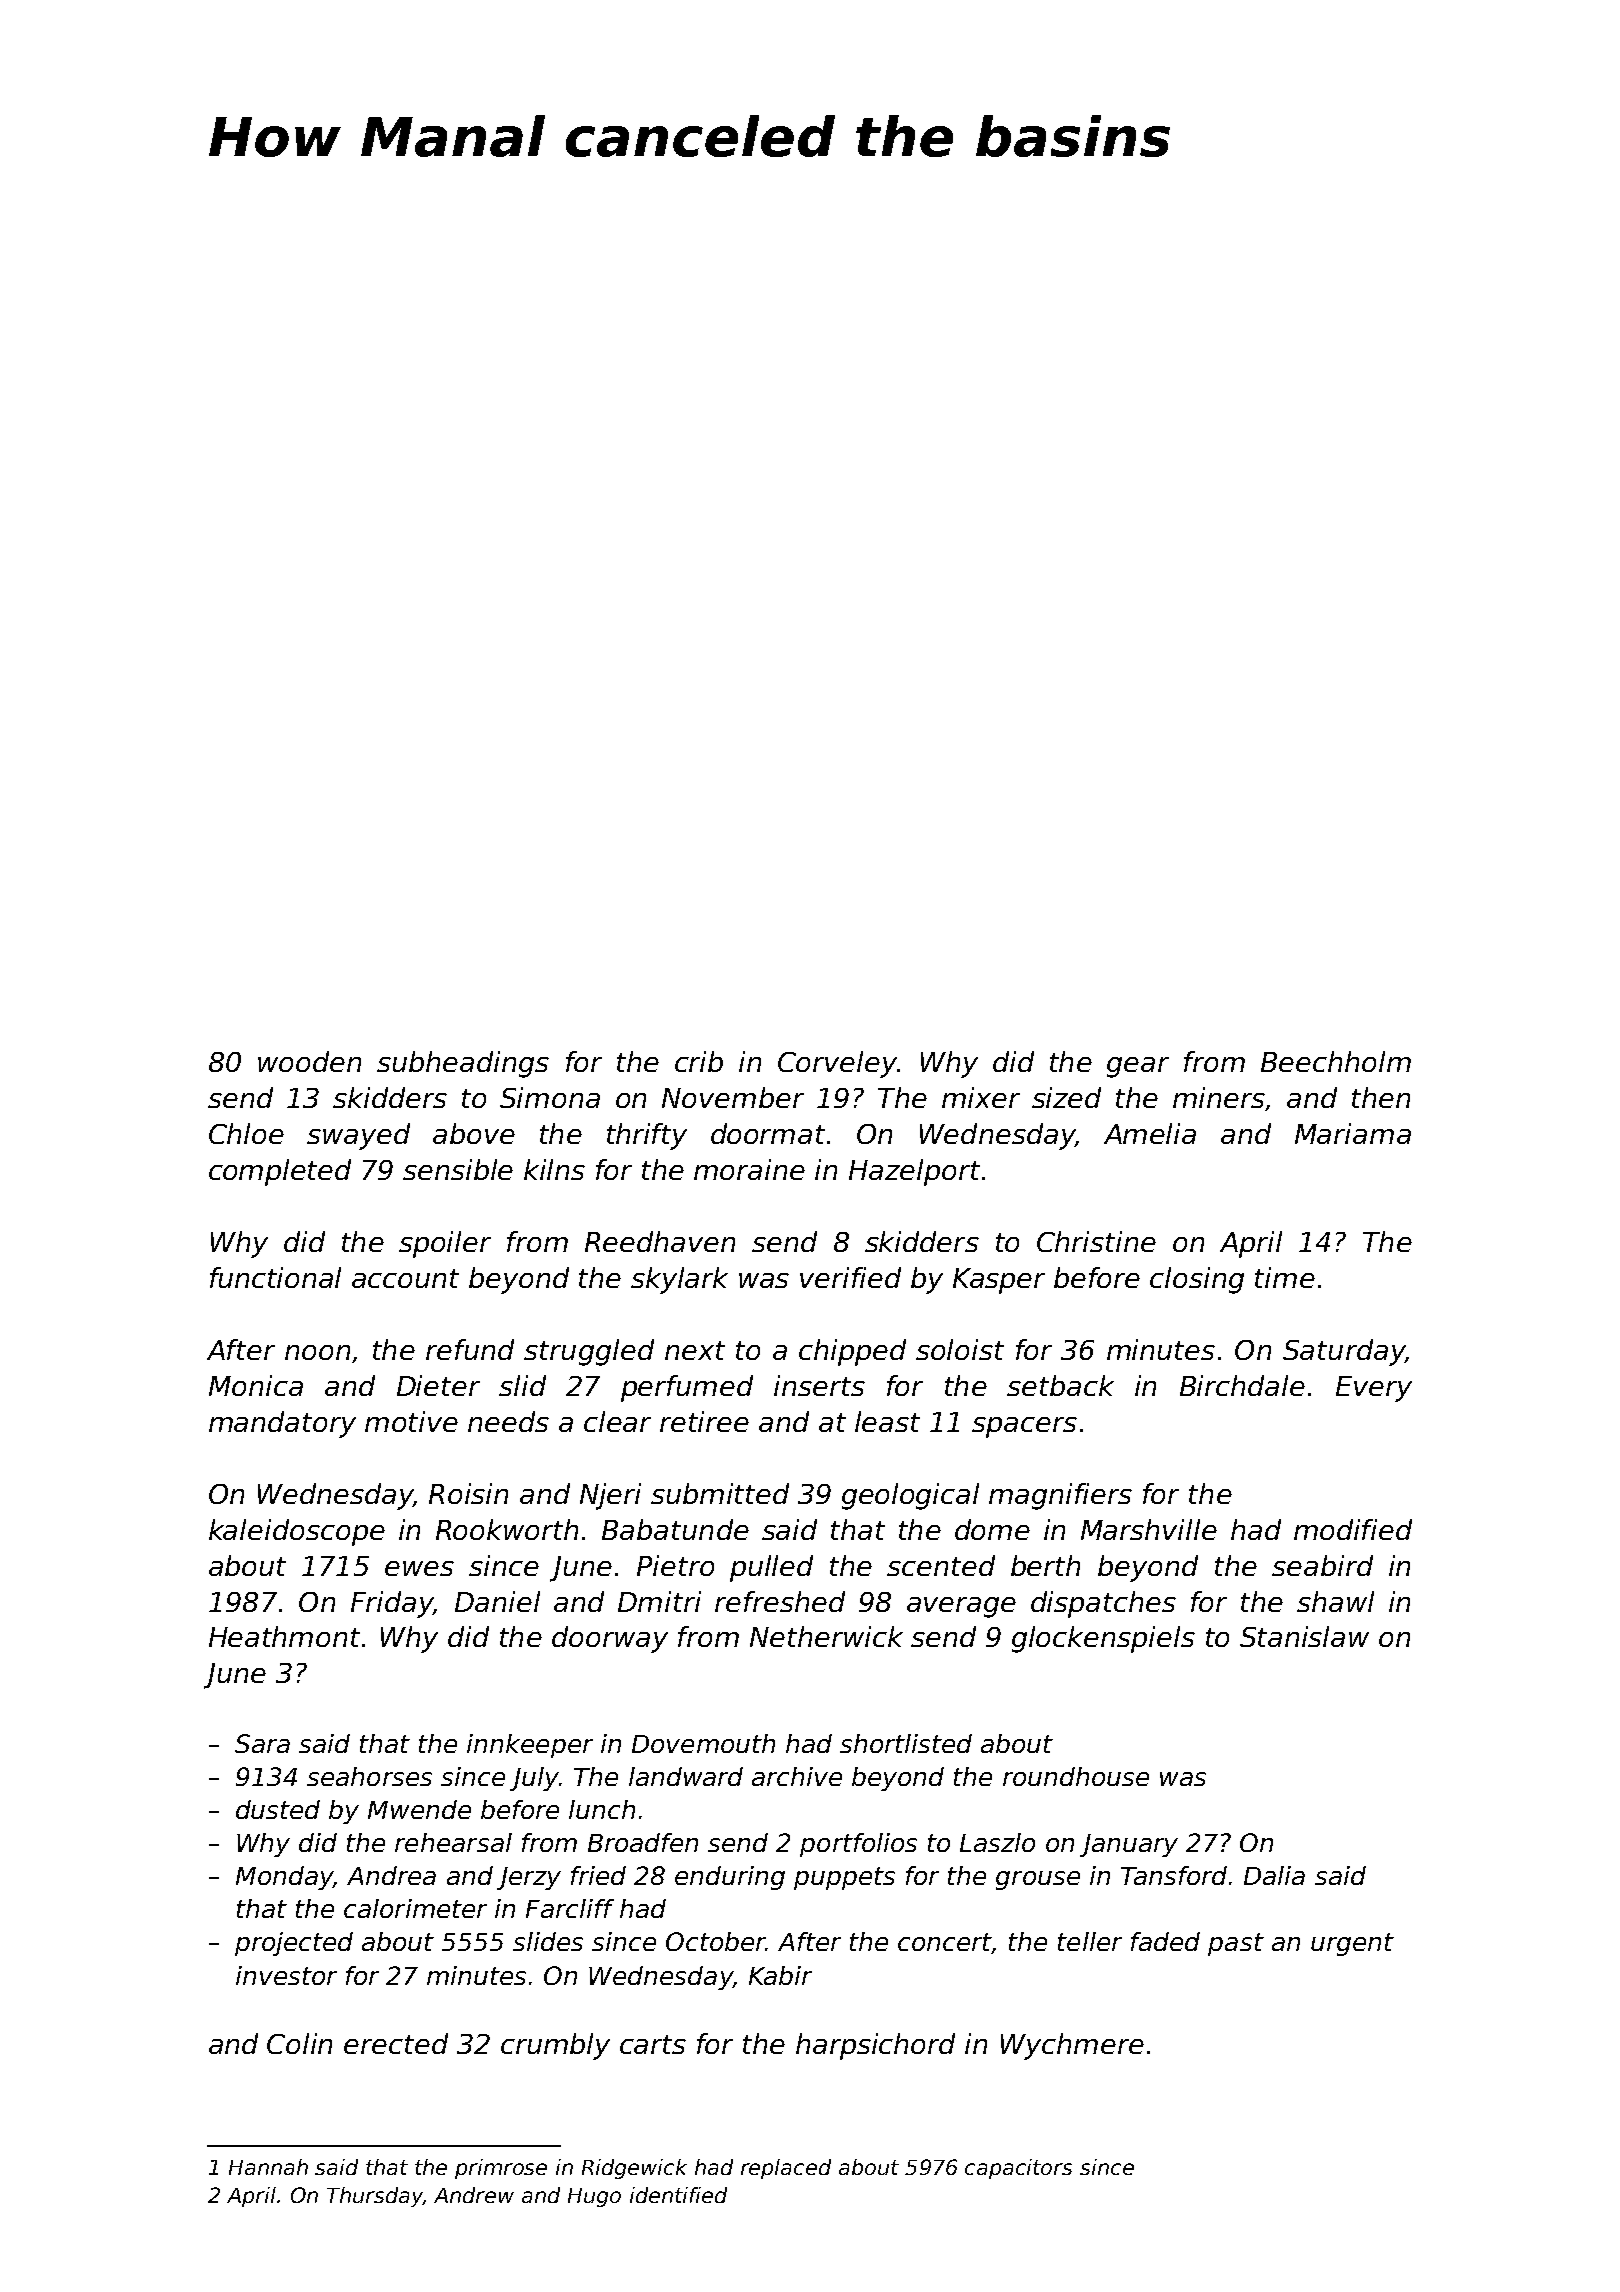  Describe the element at coordinates (309, 1061) in the document. I see `wooden` at that location.
